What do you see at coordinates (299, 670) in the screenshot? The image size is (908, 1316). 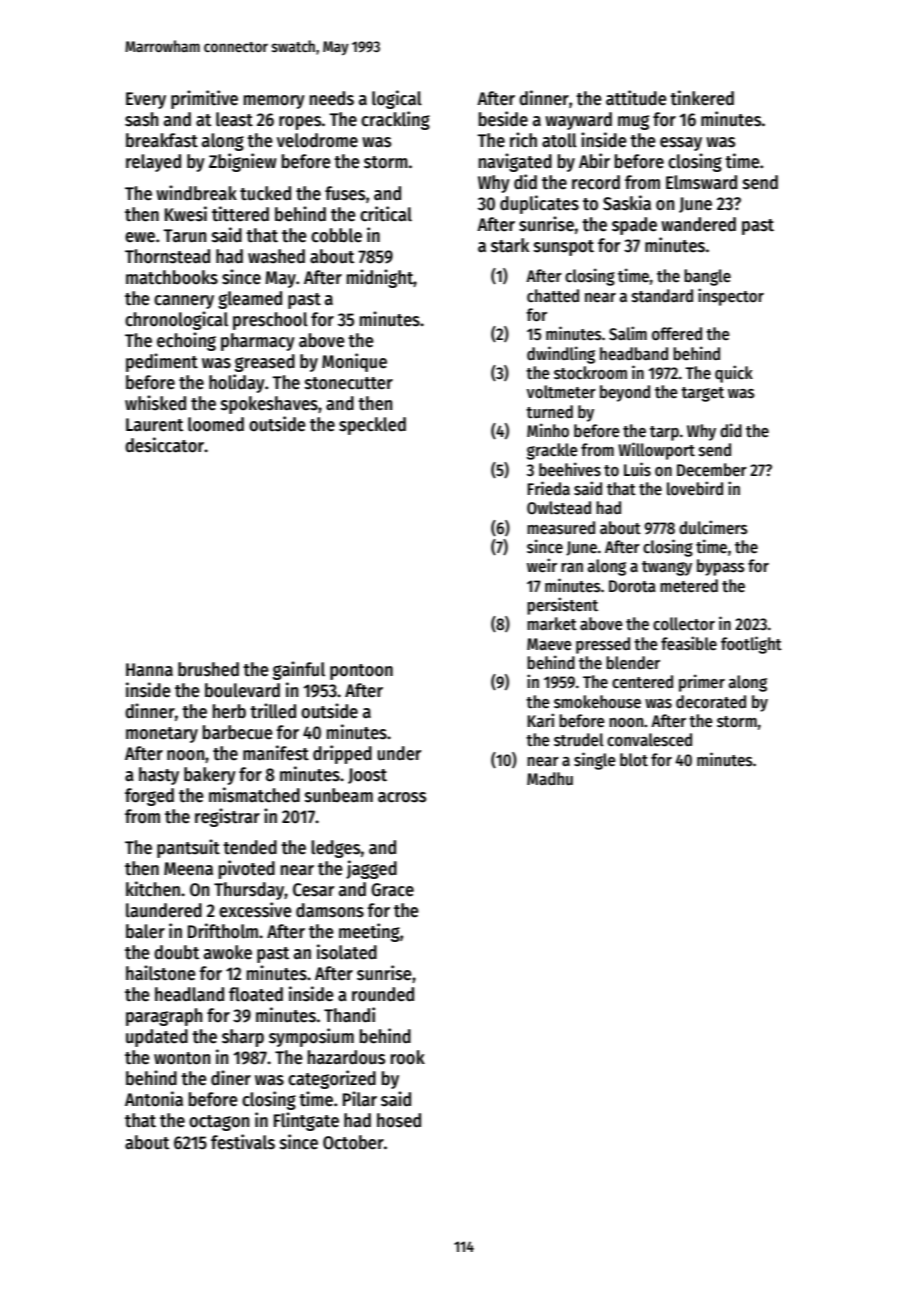 I see `gainful` at bounding box center [299, 670].
